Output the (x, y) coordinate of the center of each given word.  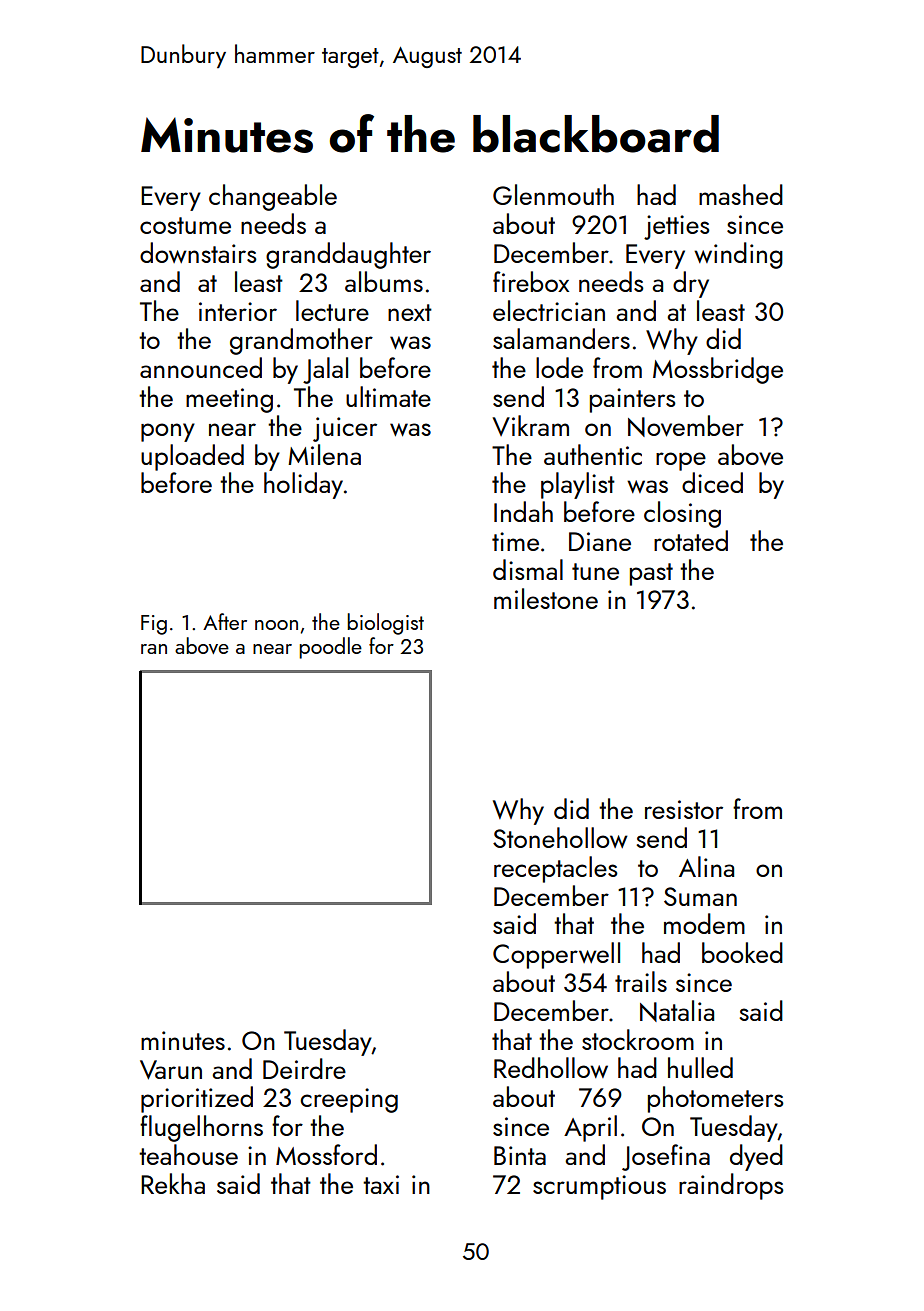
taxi (381, 1184)
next (410, 312)
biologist (385, 624)
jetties (677, 227)
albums (384, 281)
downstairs (198, 252)
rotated (691, 540)
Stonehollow (560, 837)
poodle (330, 648)
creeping (349, 1100)
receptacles (556, 869)
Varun (171, 1070)
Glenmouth (553, 194)
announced (201, 367)
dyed (756, 1157)
